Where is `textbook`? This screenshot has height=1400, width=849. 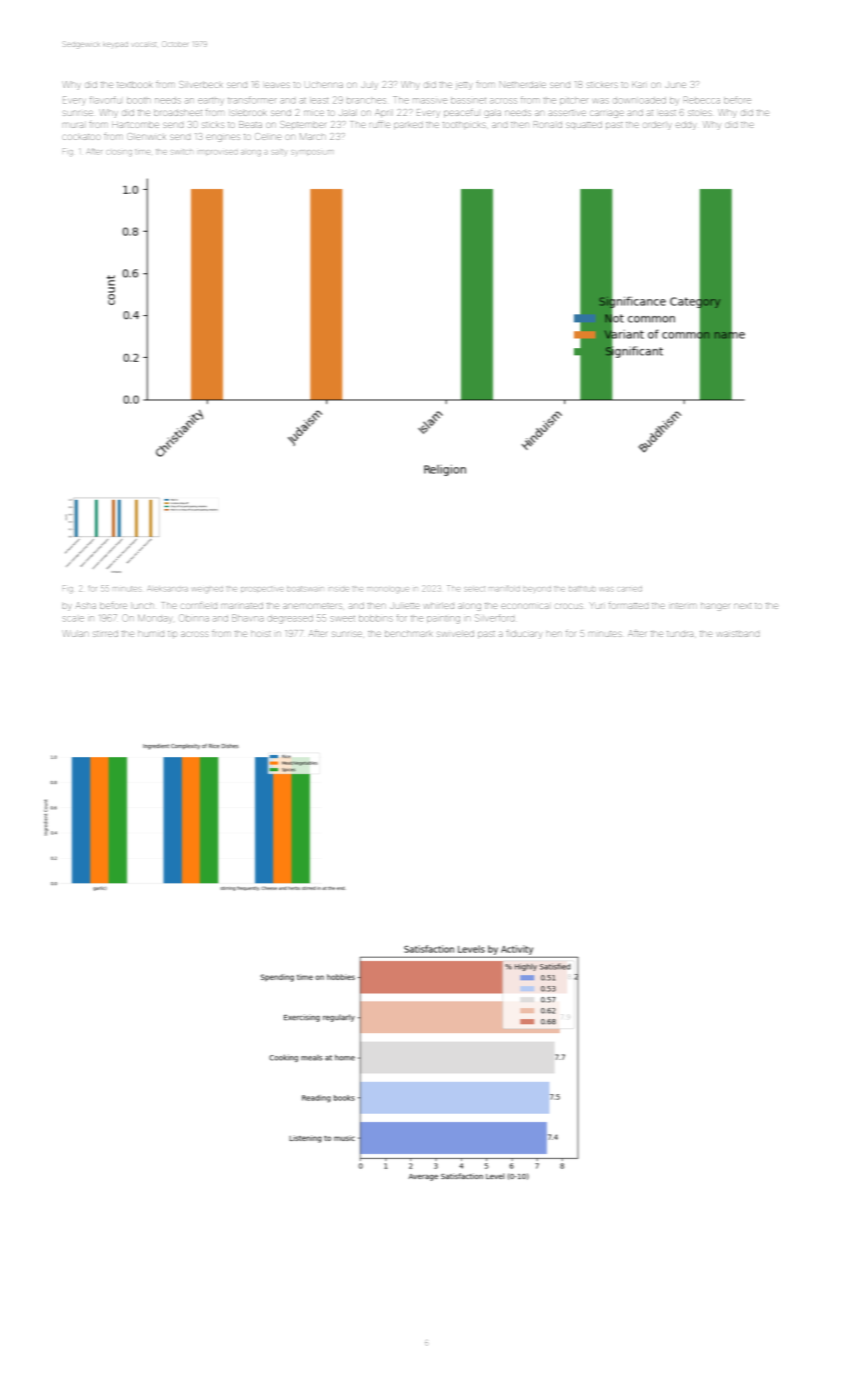 textbook is located at coordinates (135, 85).
